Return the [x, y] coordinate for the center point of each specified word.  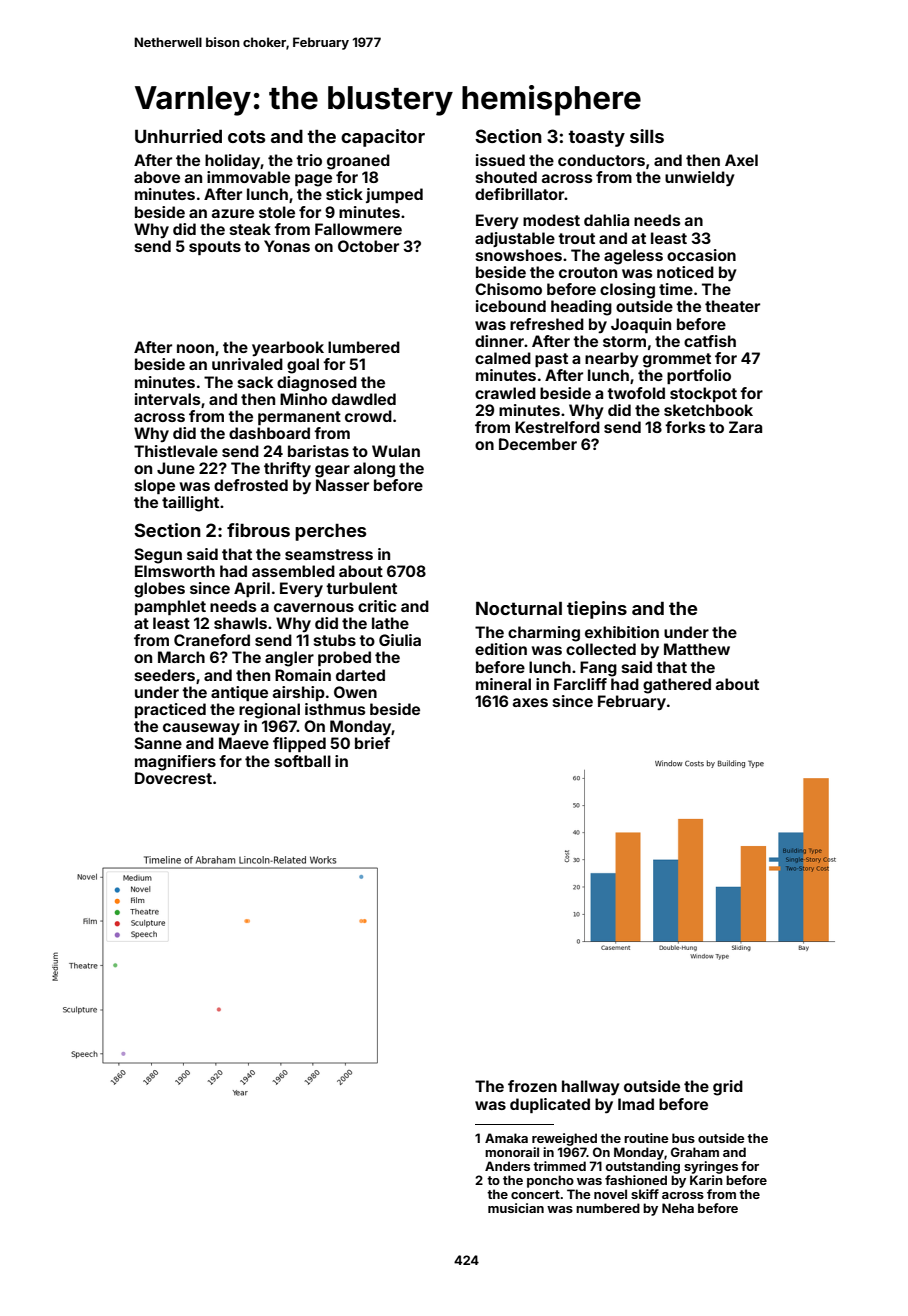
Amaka [506, 1138]
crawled [505, 393]
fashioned [636, 1180]
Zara [745, 427]
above [157, 177]
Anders [507, 1166]
